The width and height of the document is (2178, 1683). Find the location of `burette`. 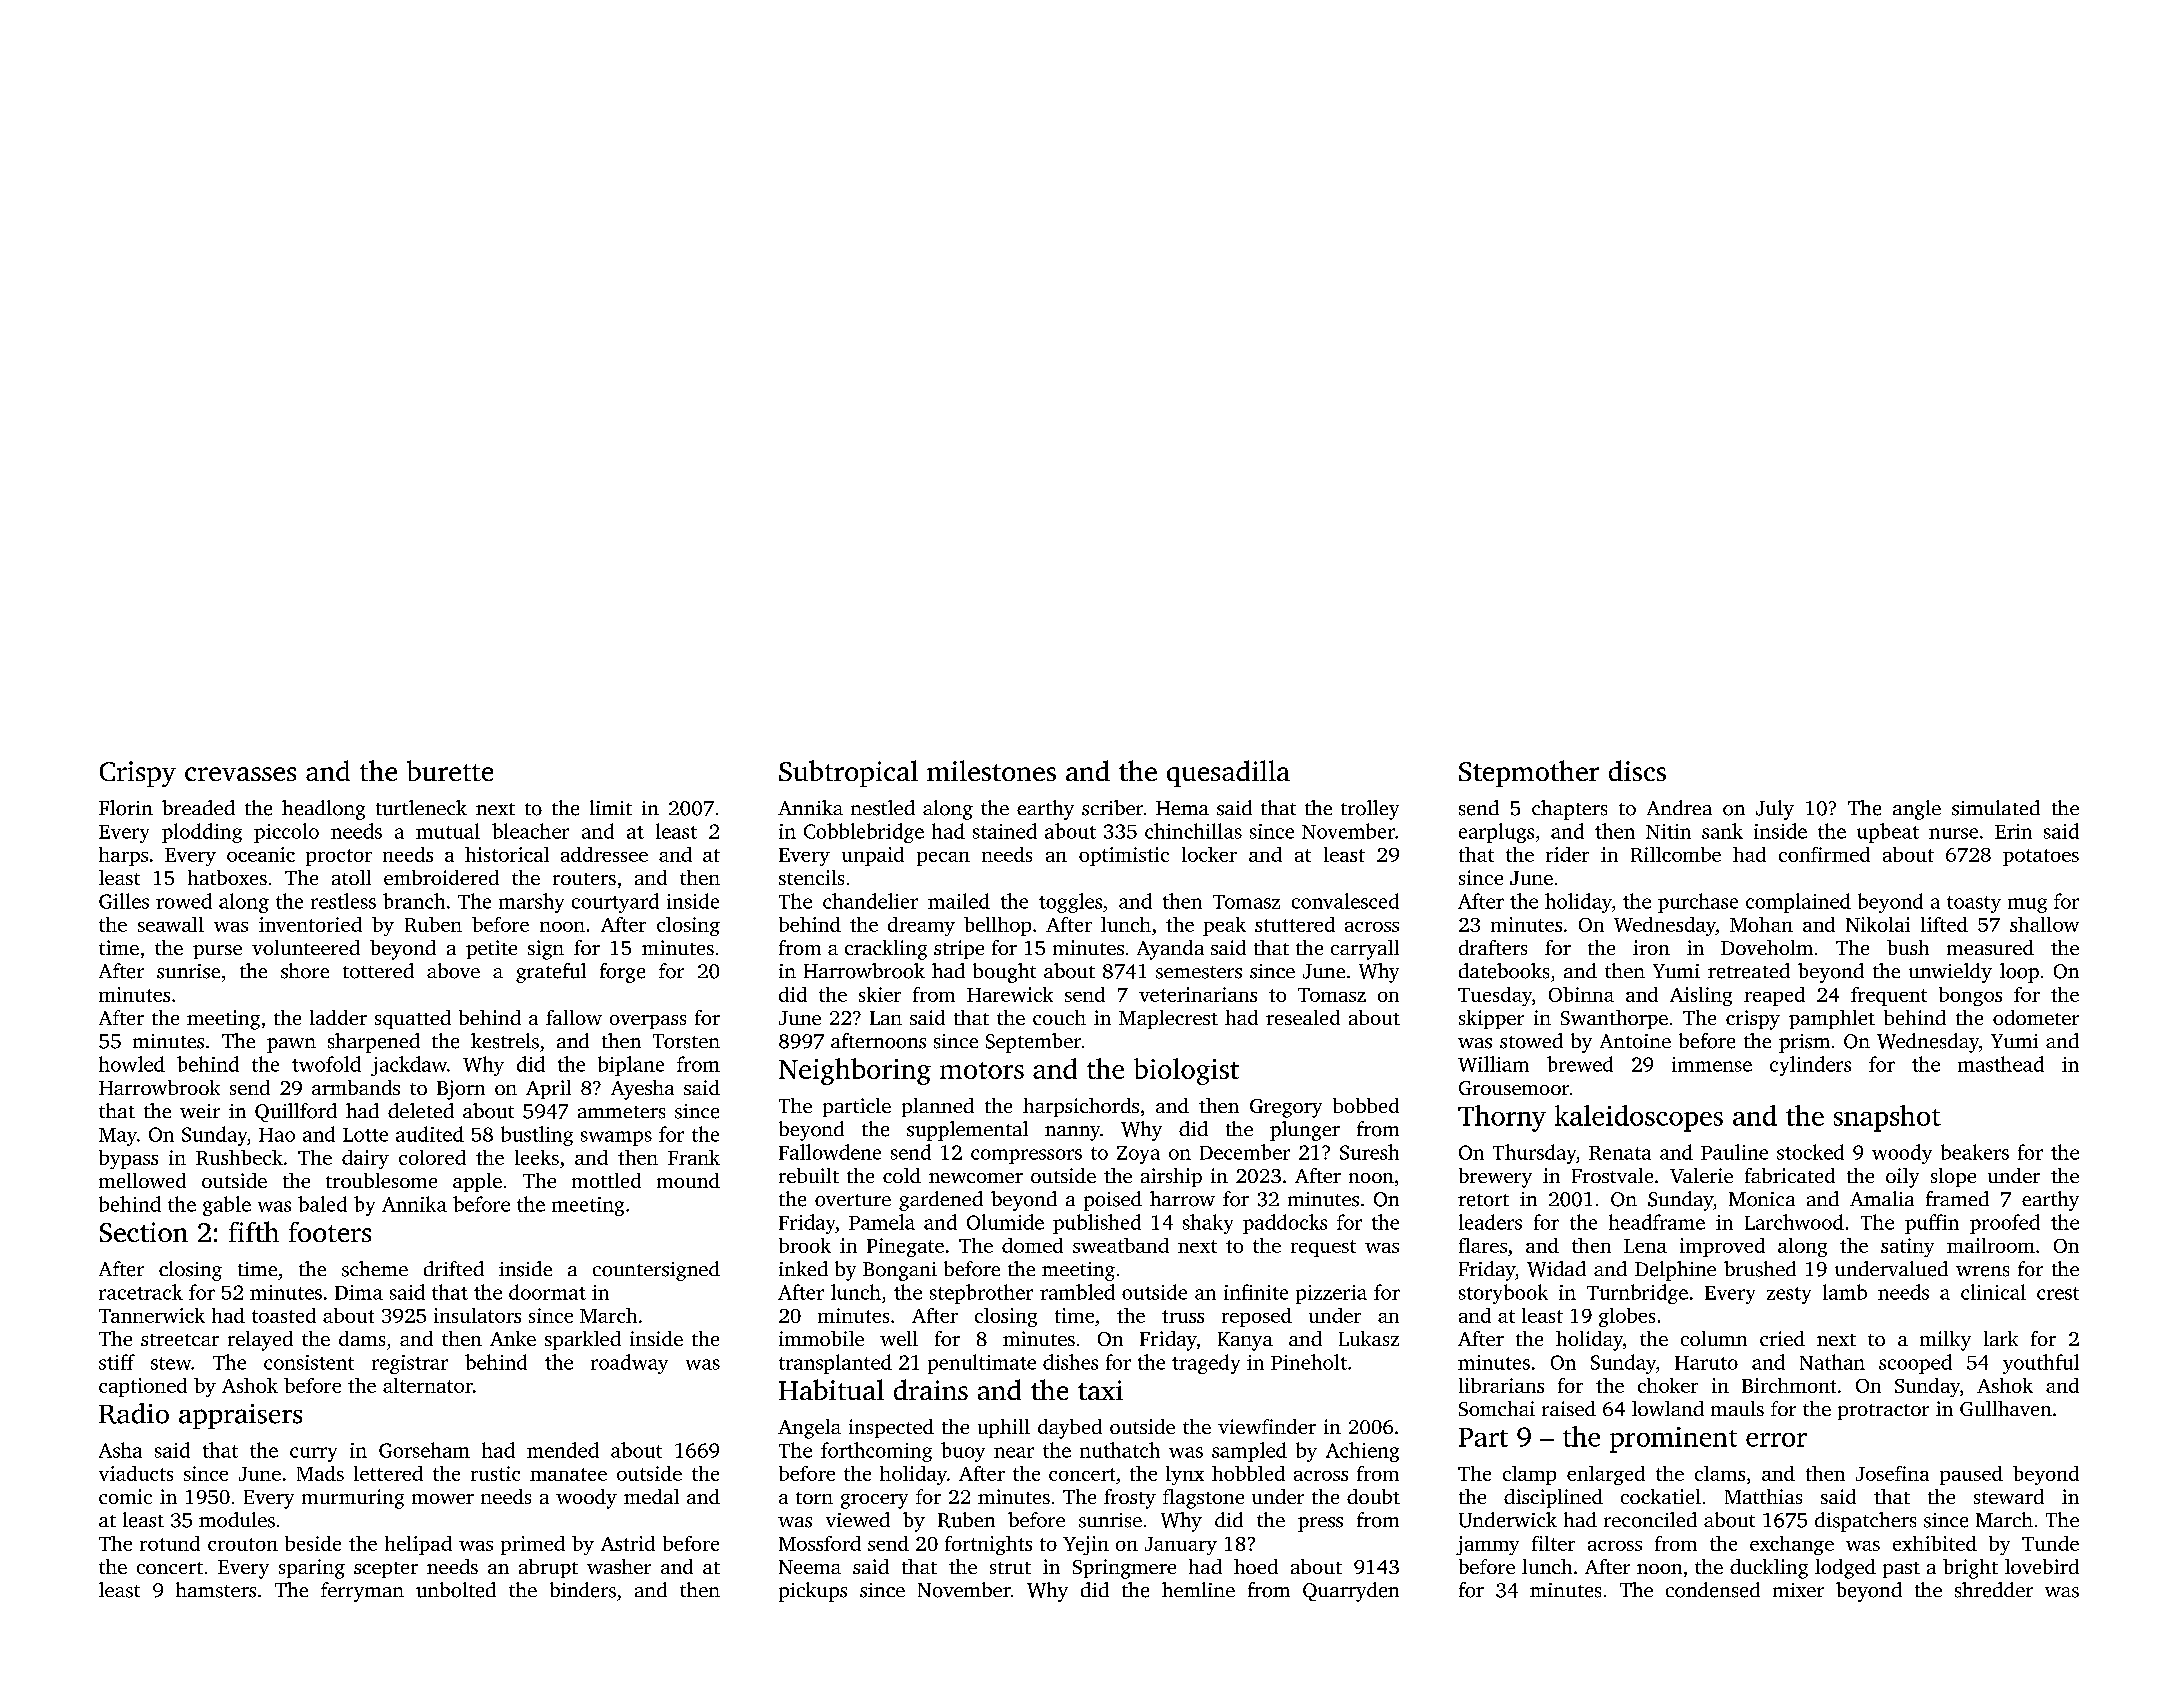

burette is located at coordinates (450, 770).
